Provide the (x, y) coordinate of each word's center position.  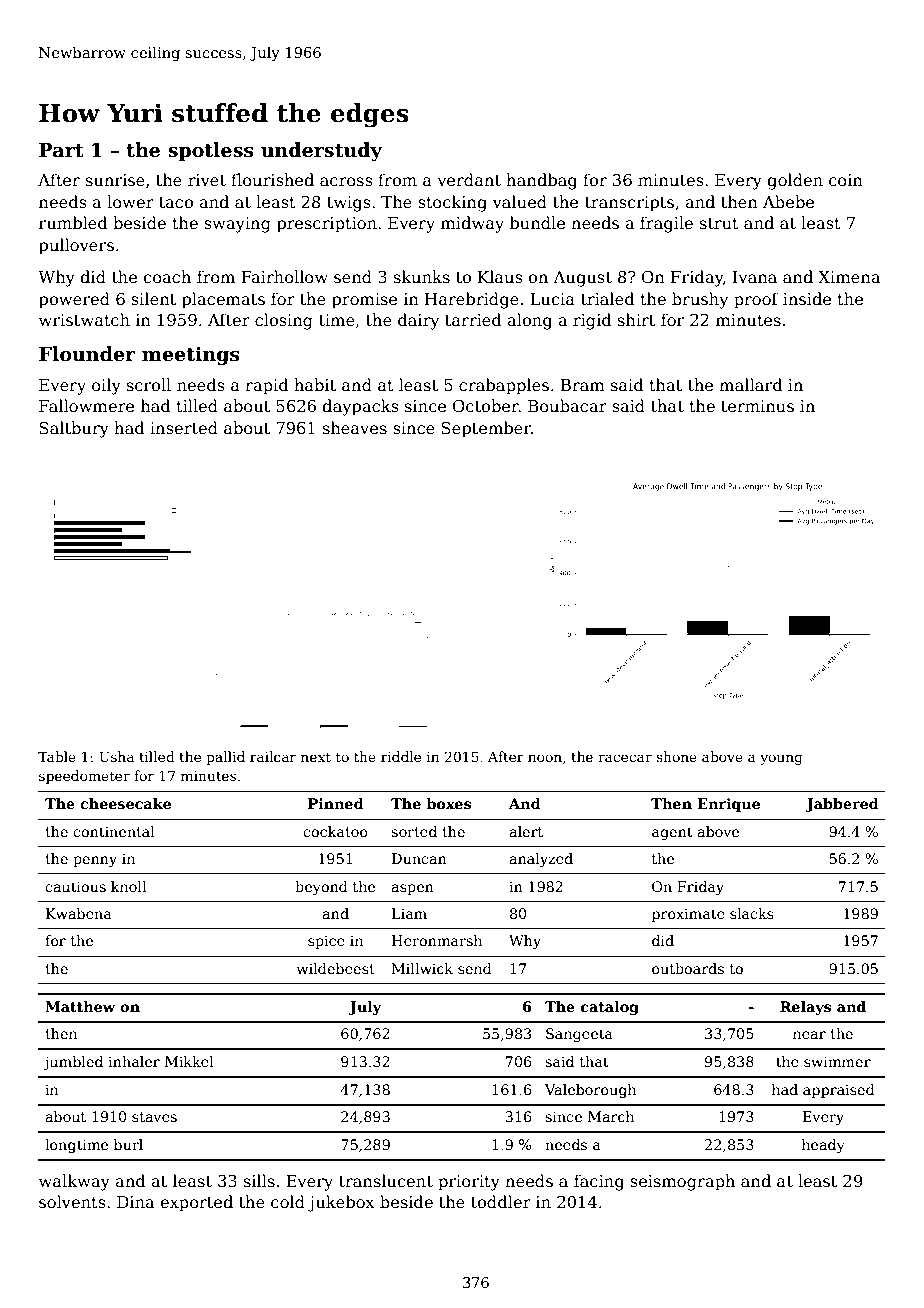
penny (95, 861)
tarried (473, 320)
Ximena (849, 277)
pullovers (76, 246)
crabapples (504, 386)
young (781, 759)
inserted (184, 428)
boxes (448, 803)
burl (128, 1144)
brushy (700, 300)
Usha (116, 756)
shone (676, 756)
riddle (401, 756)
